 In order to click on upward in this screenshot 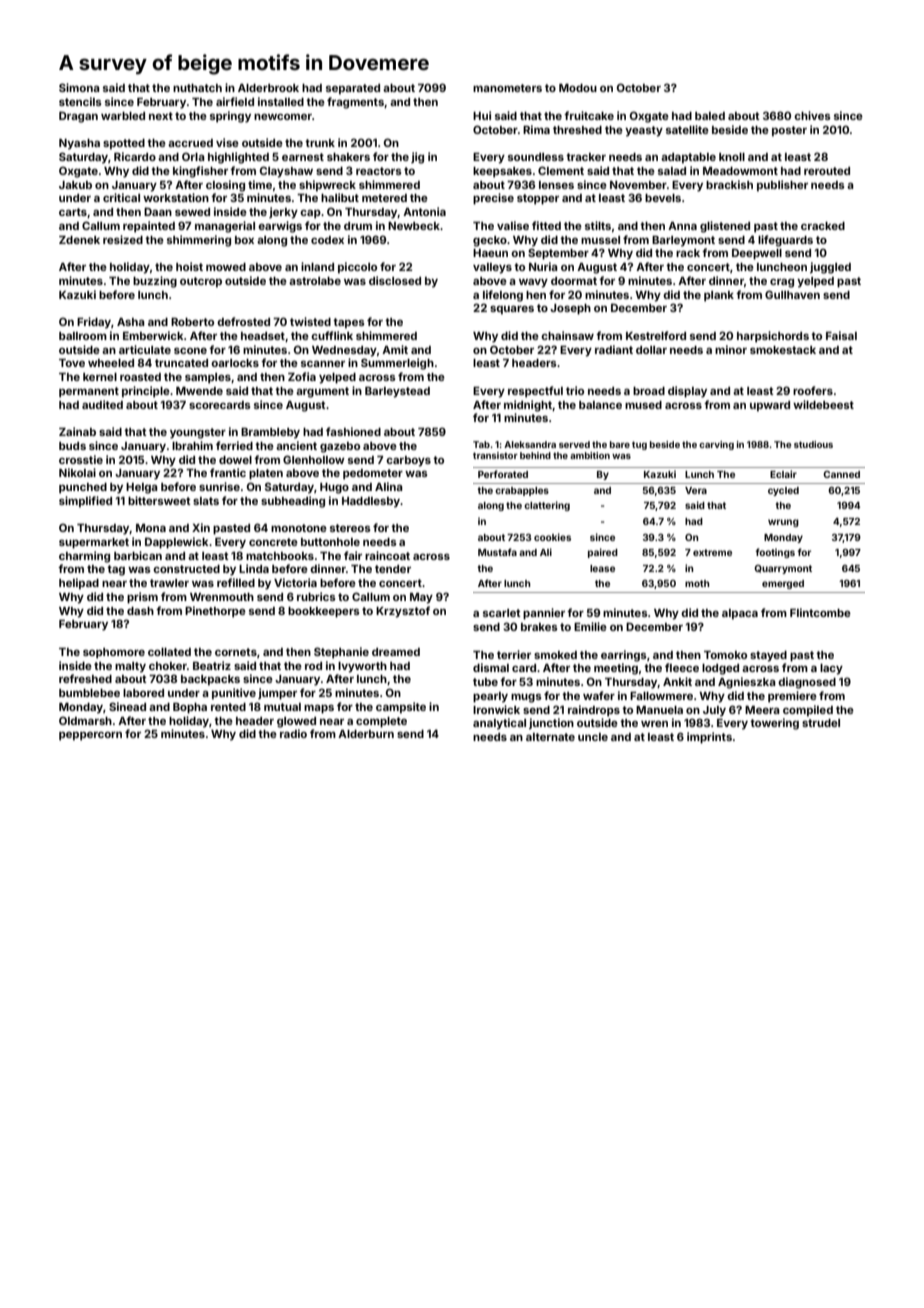, I will do `click(770, 406)`.
